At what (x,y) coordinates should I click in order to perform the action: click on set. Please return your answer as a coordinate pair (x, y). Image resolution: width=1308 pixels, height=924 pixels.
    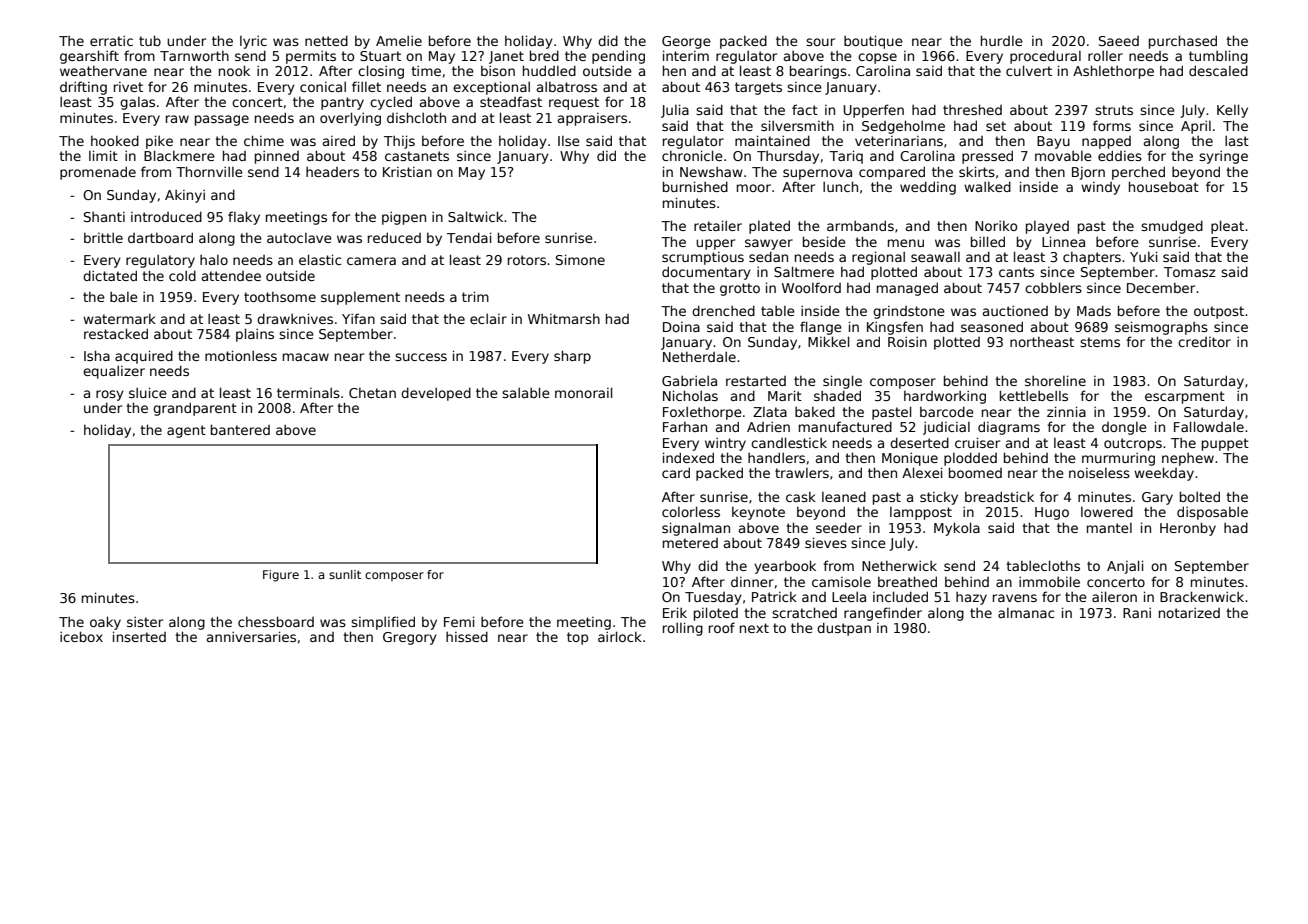
    Looking at the image, I should click on (996, 126).
